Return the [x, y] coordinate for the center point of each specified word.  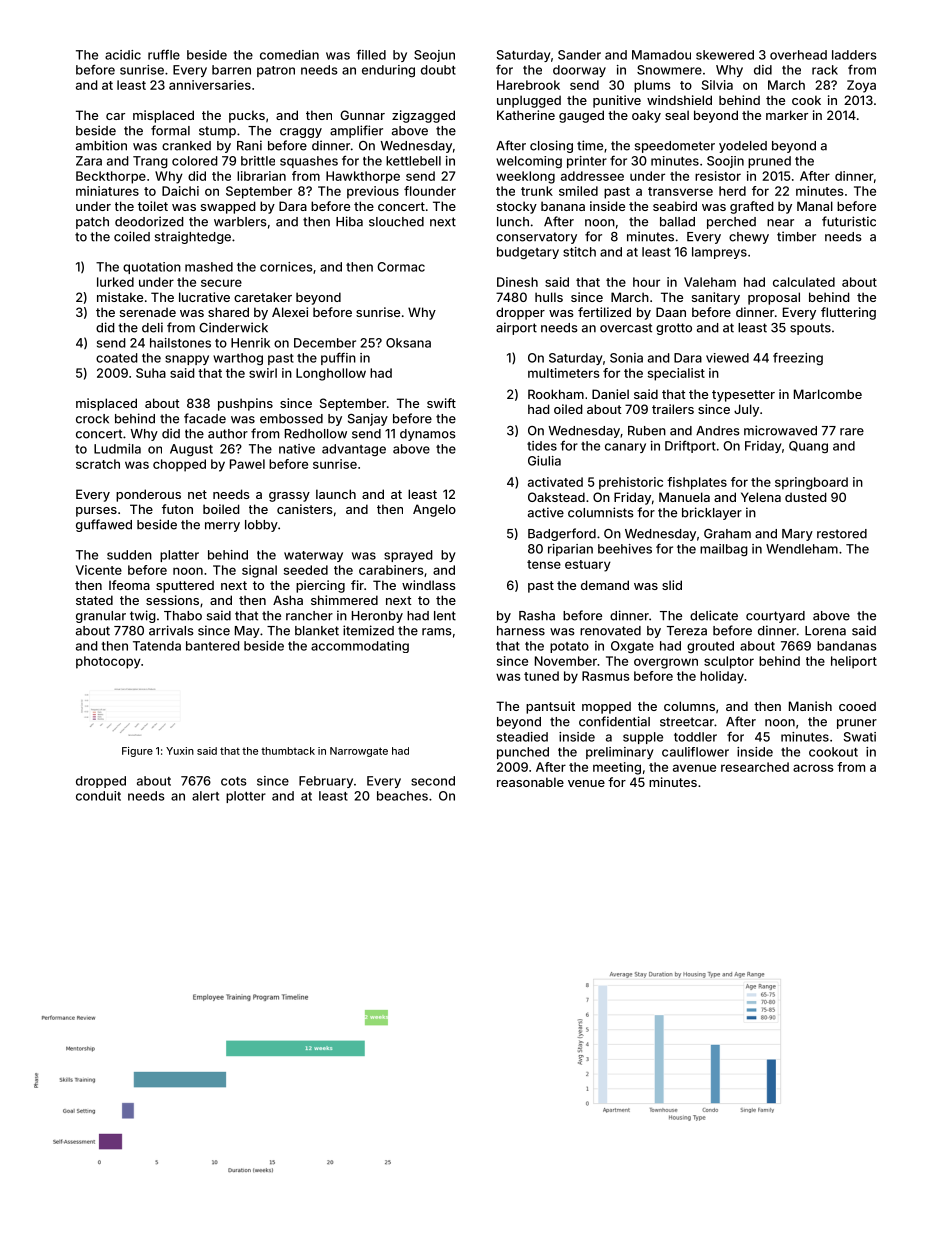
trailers [673, 409]
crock [92, 419]
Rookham [556, 394]
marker [787, 115]
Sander [579, 55]
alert [205, 796]
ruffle [164, 55]
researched [755, 767]
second [433, 781]
